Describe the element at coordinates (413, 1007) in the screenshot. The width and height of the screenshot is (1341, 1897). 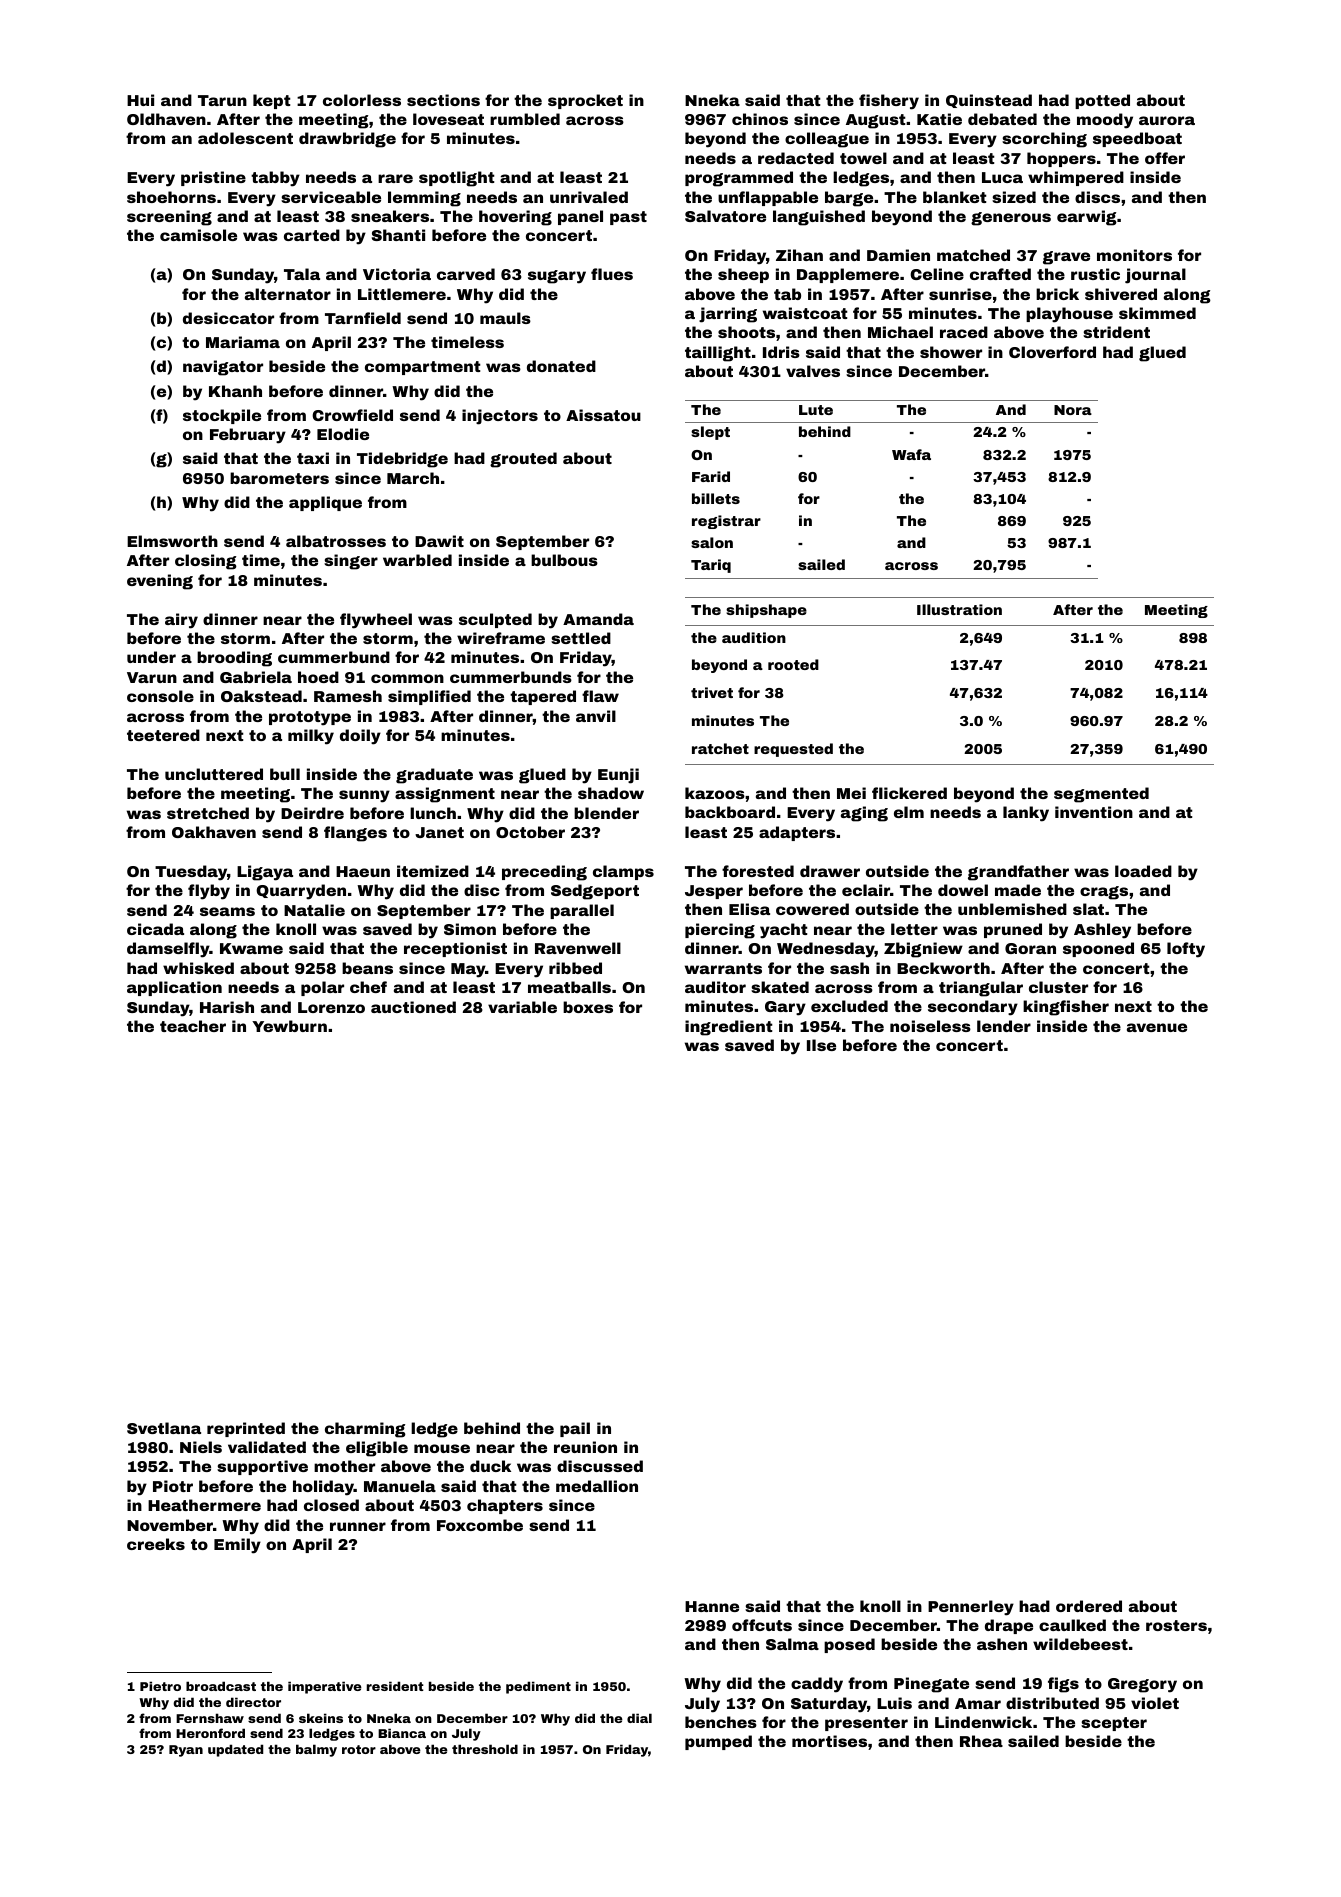
I see `auctioned` at that location.
